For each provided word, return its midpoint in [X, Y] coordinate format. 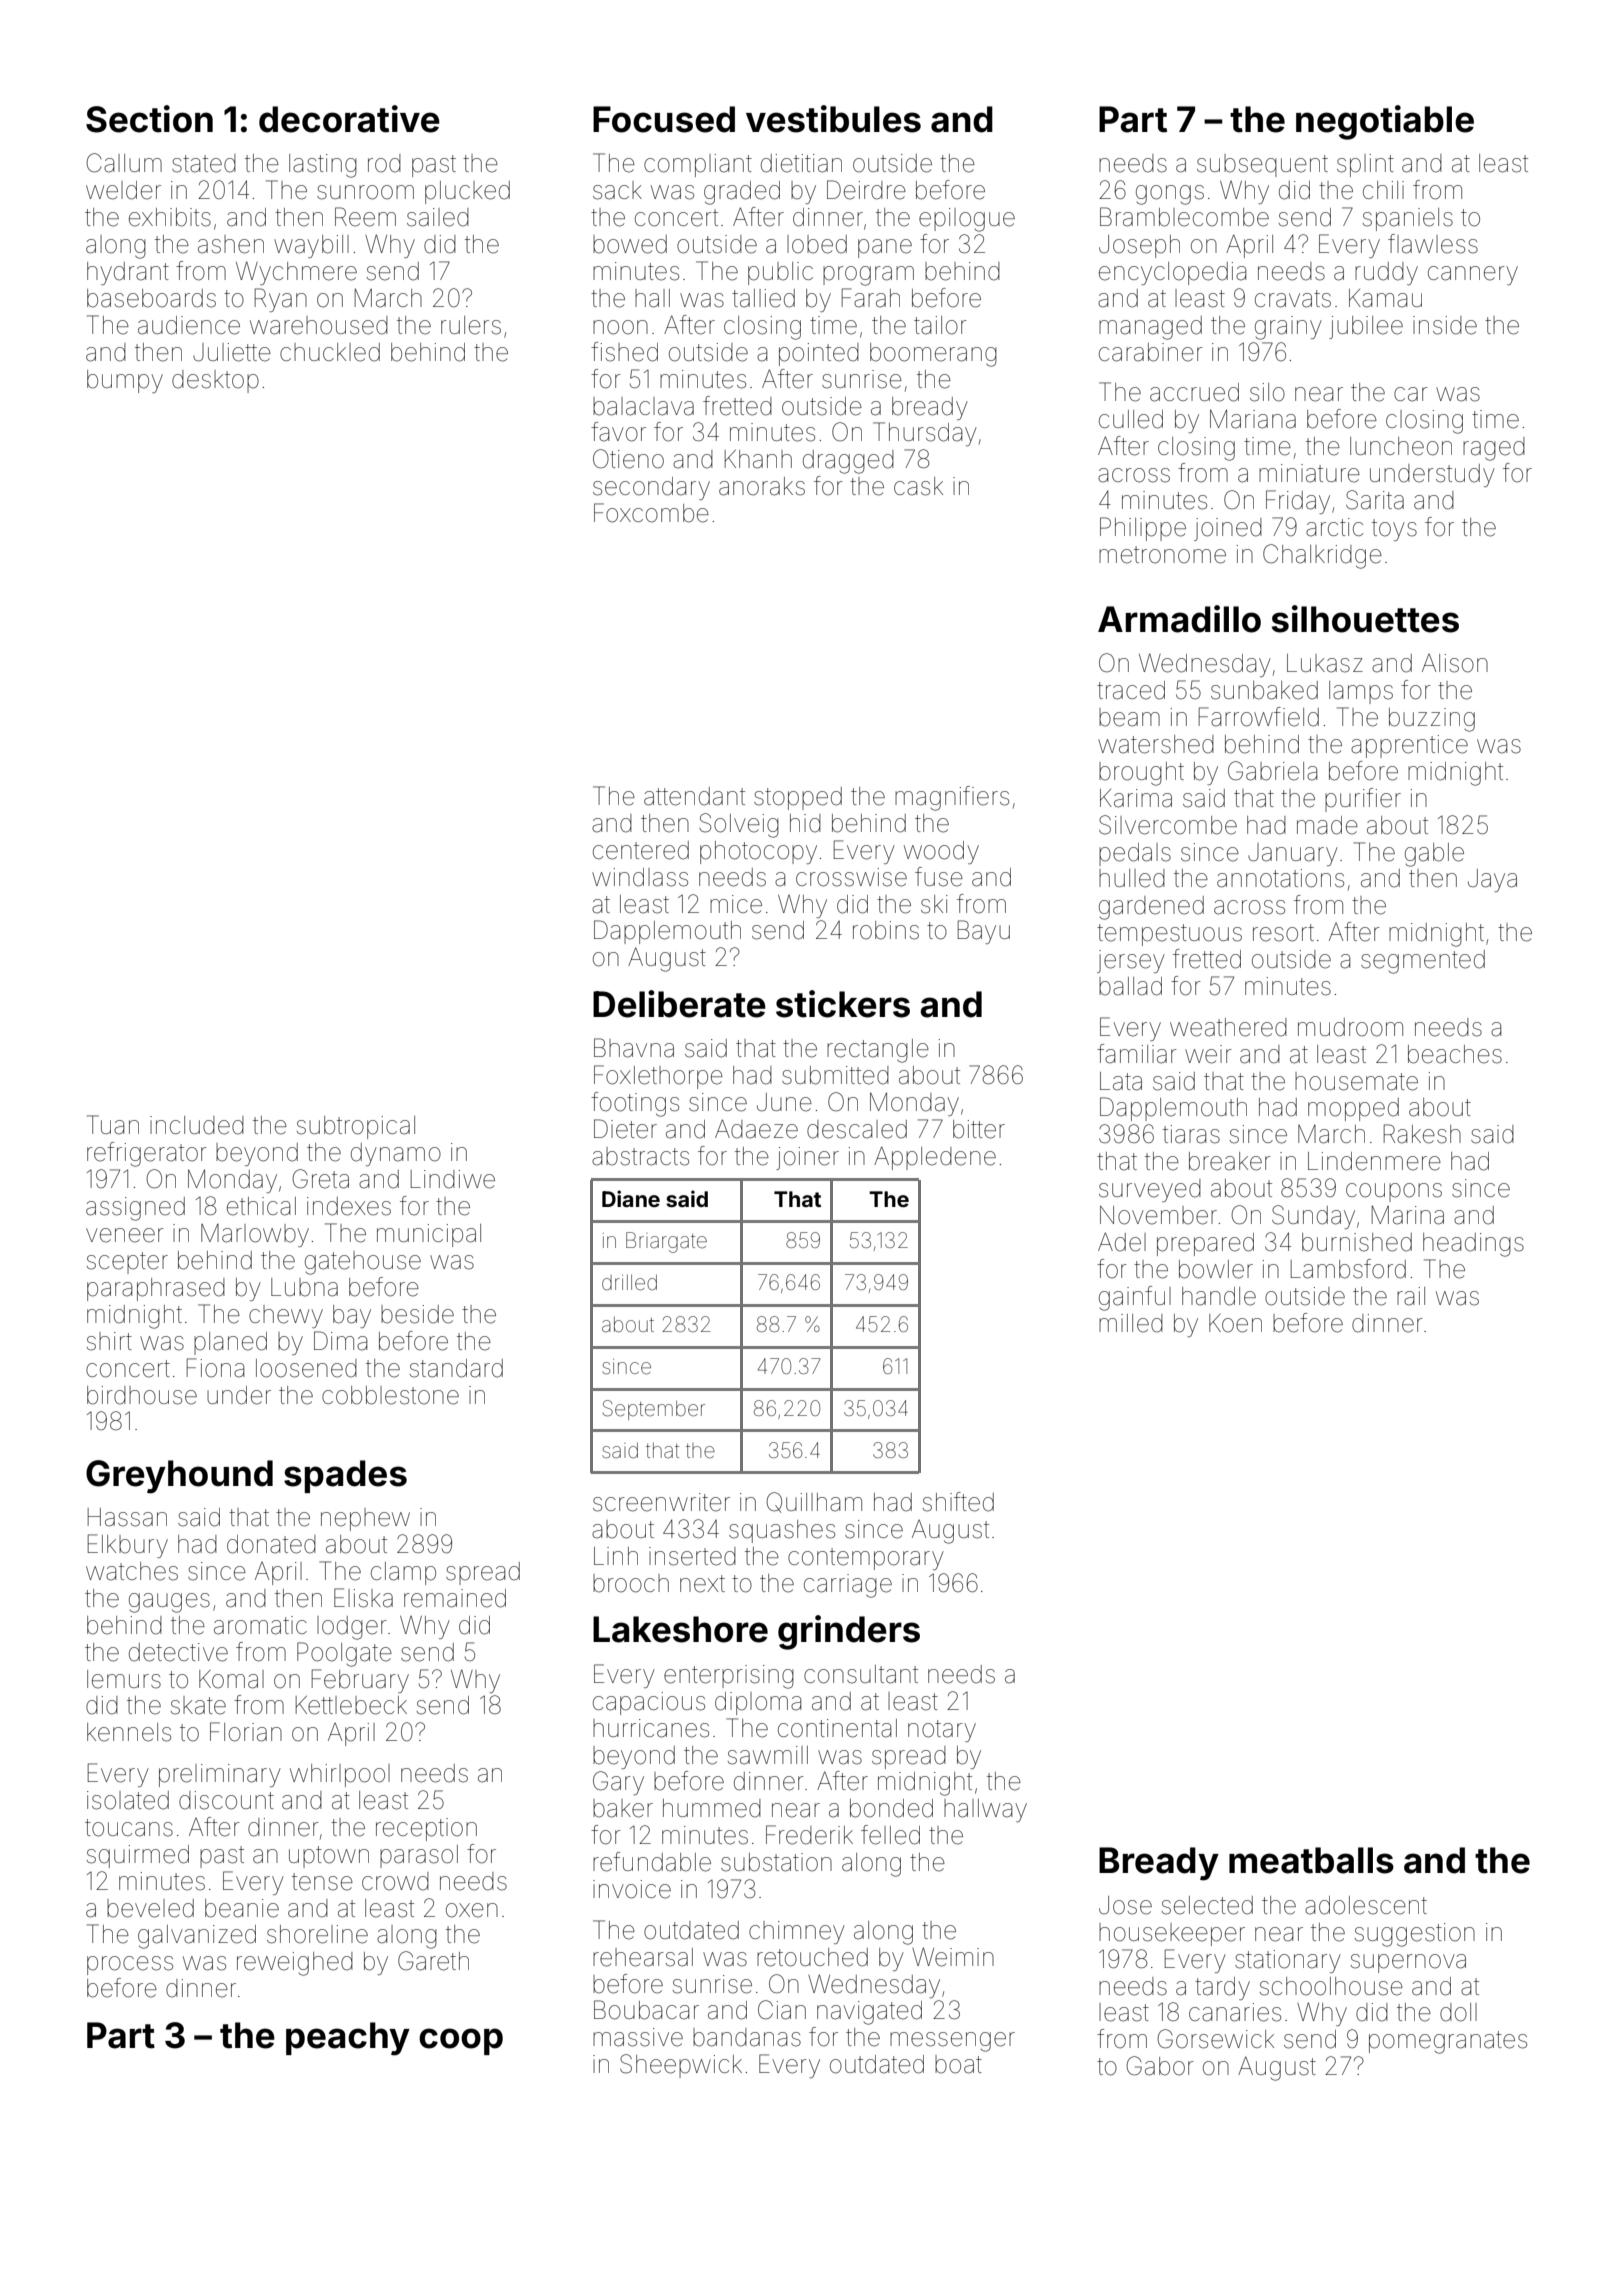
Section [149, 119]
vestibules [833, 119]
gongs [1170, 195]
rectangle [878, 1051]
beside [417, 1314]
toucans [129, 1828]
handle [1219, 1296]
